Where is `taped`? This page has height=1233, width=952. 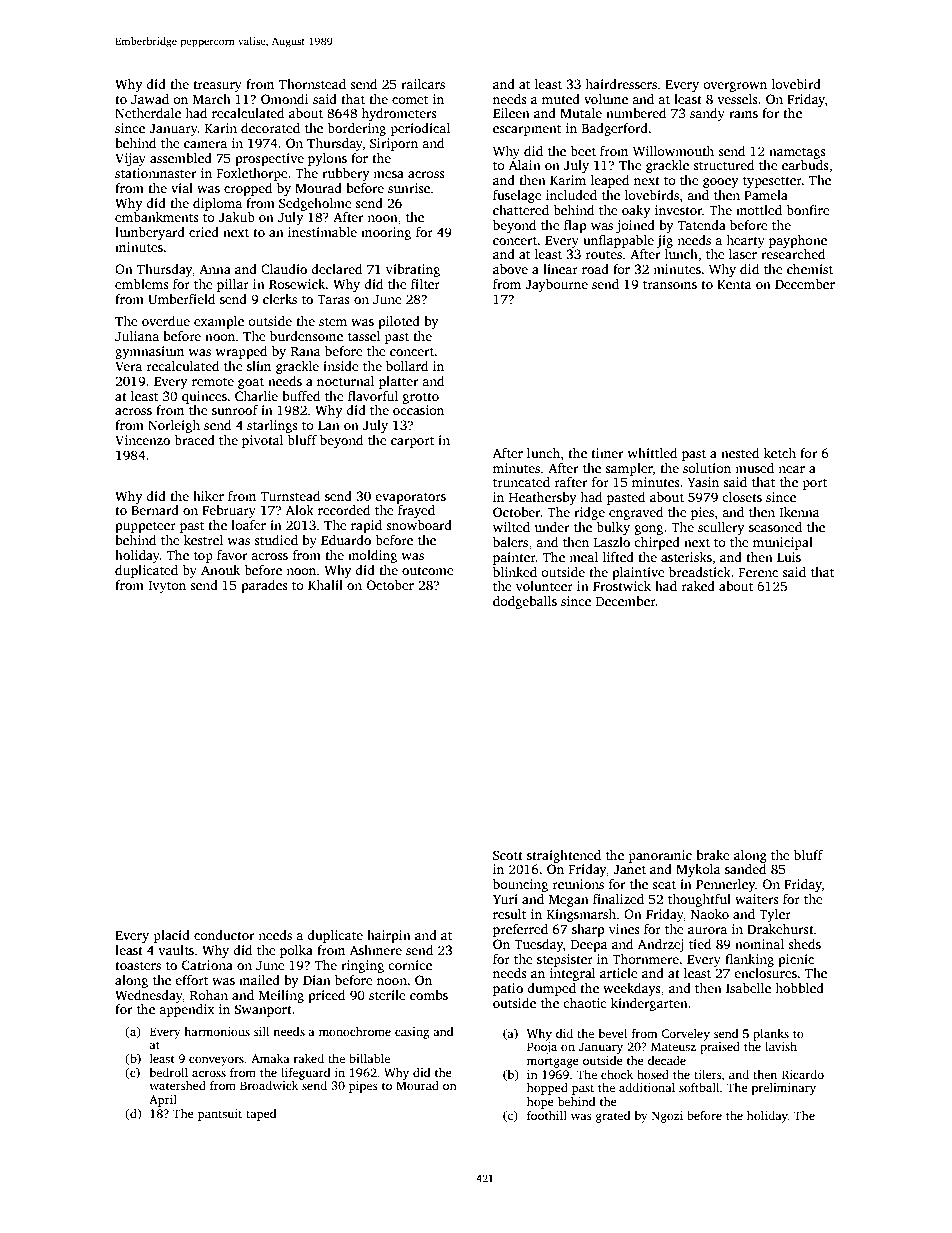
taped is located at coordinates (261, 1115).
